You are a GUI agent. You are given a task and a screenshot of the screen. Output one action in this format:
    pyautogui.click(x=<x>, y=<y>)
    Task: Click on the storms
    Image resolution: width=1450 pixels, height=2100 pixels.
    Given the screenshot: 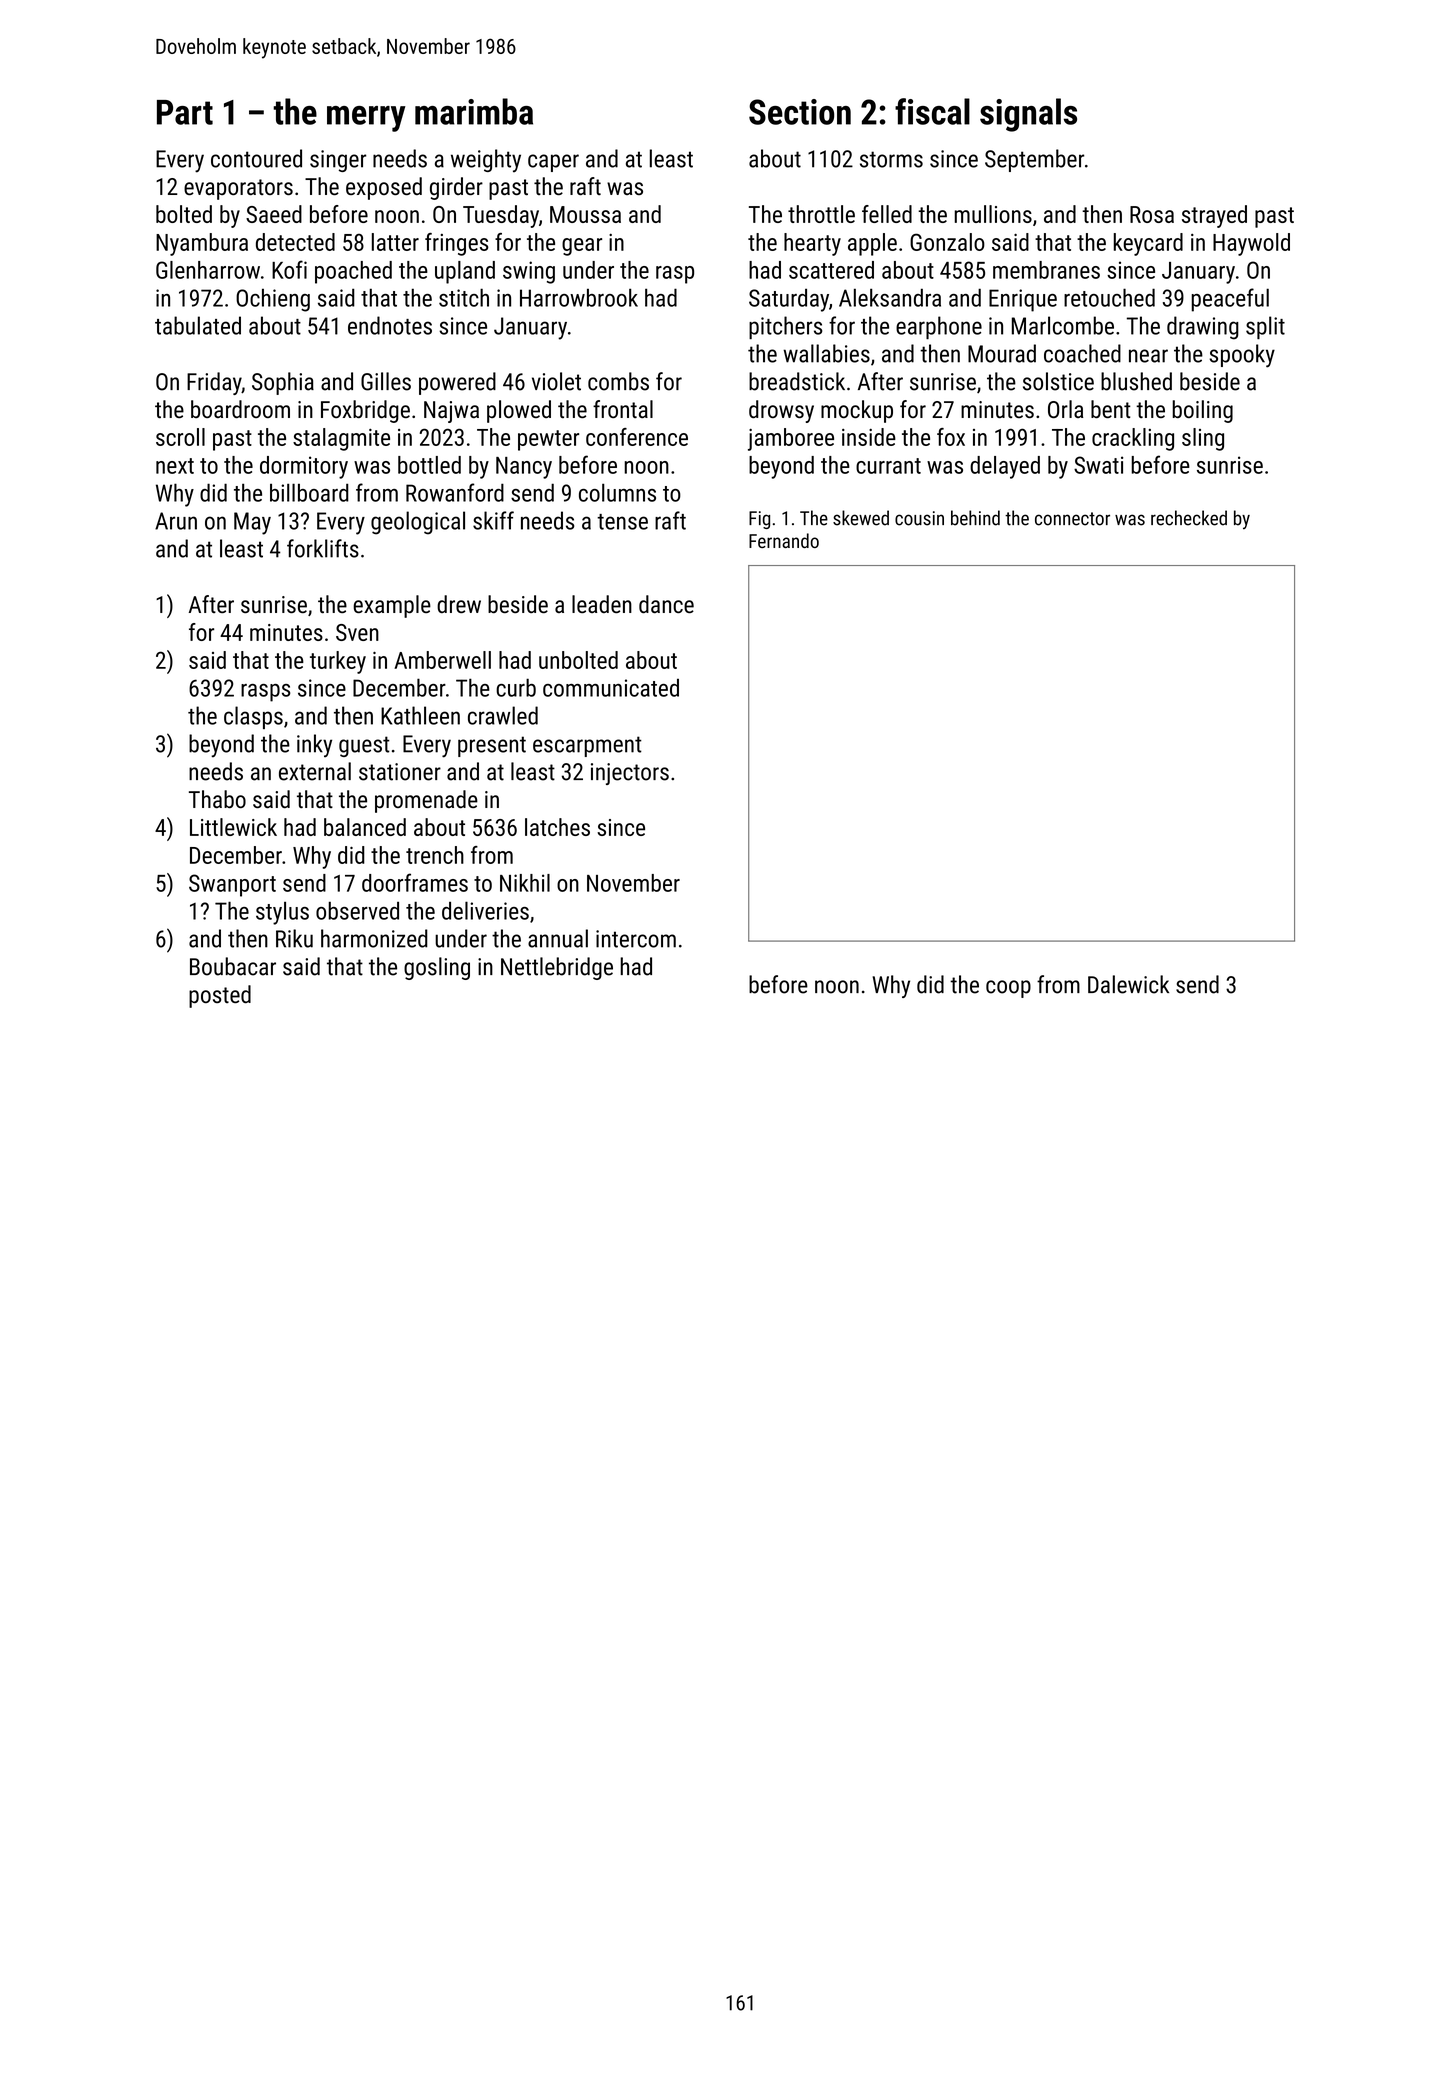 What is the action you would take?
    pyautogui.click(x=891, y=159)
